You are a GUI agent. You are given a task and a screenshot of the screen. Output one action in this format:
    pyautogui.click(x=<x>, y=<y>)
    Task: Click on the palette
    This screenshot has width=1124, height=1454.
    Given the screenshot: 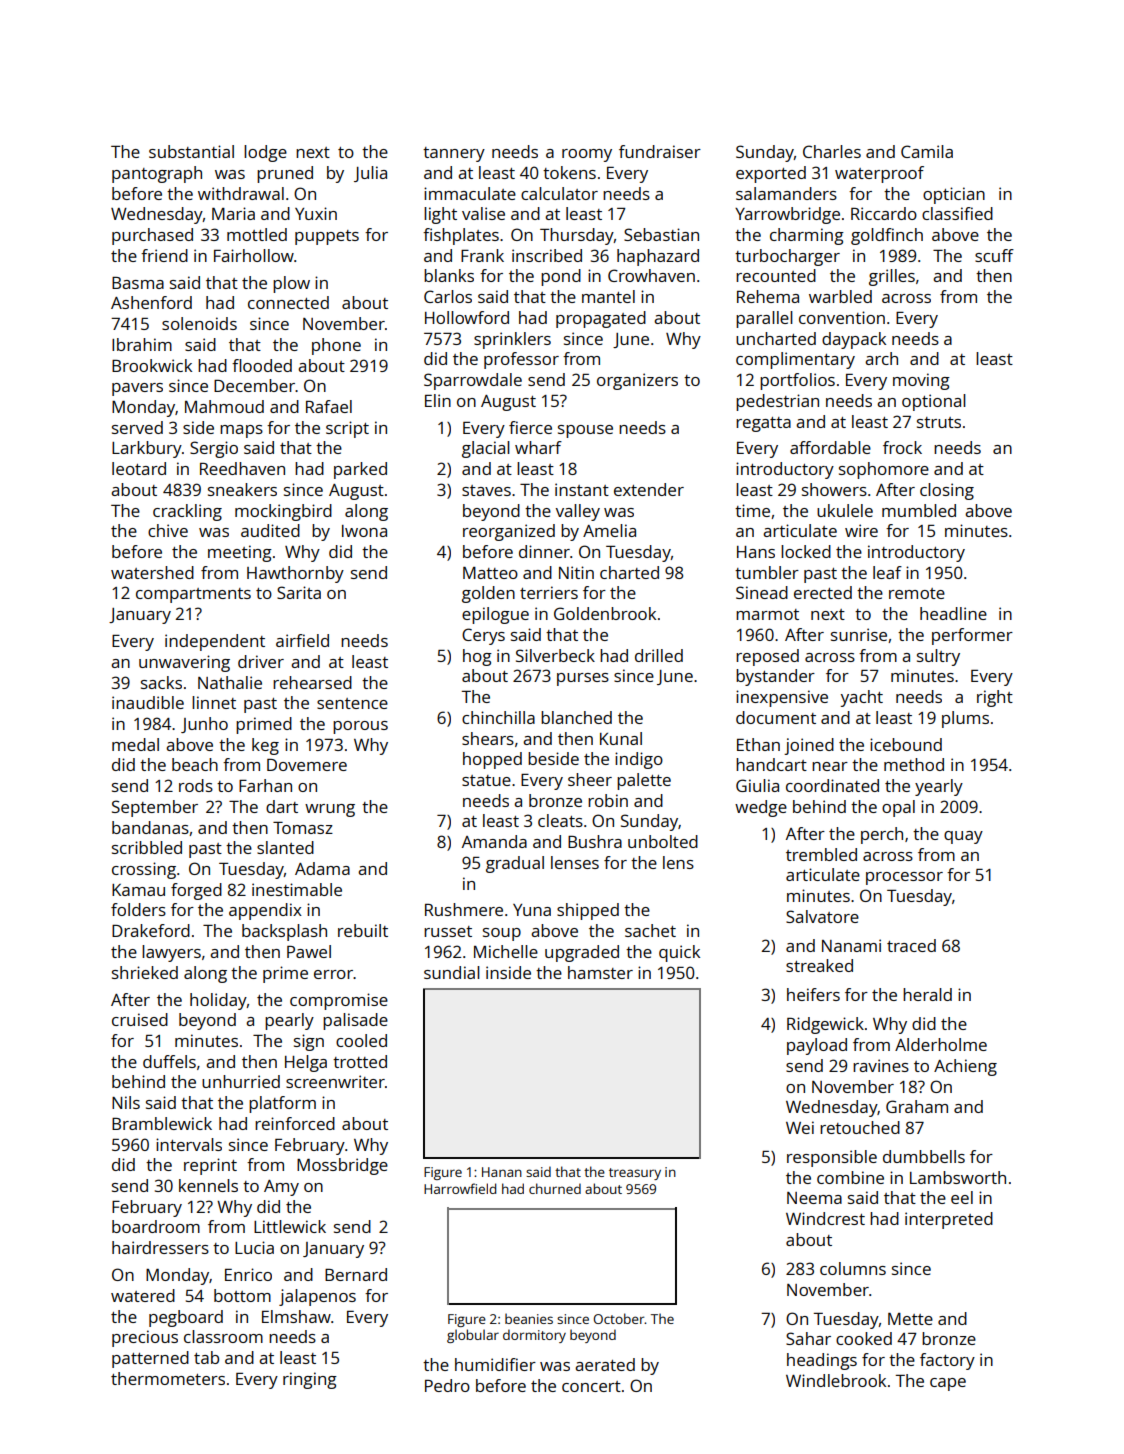 What is the action you would take?
    pyautogui.click(x=644, y=781)
